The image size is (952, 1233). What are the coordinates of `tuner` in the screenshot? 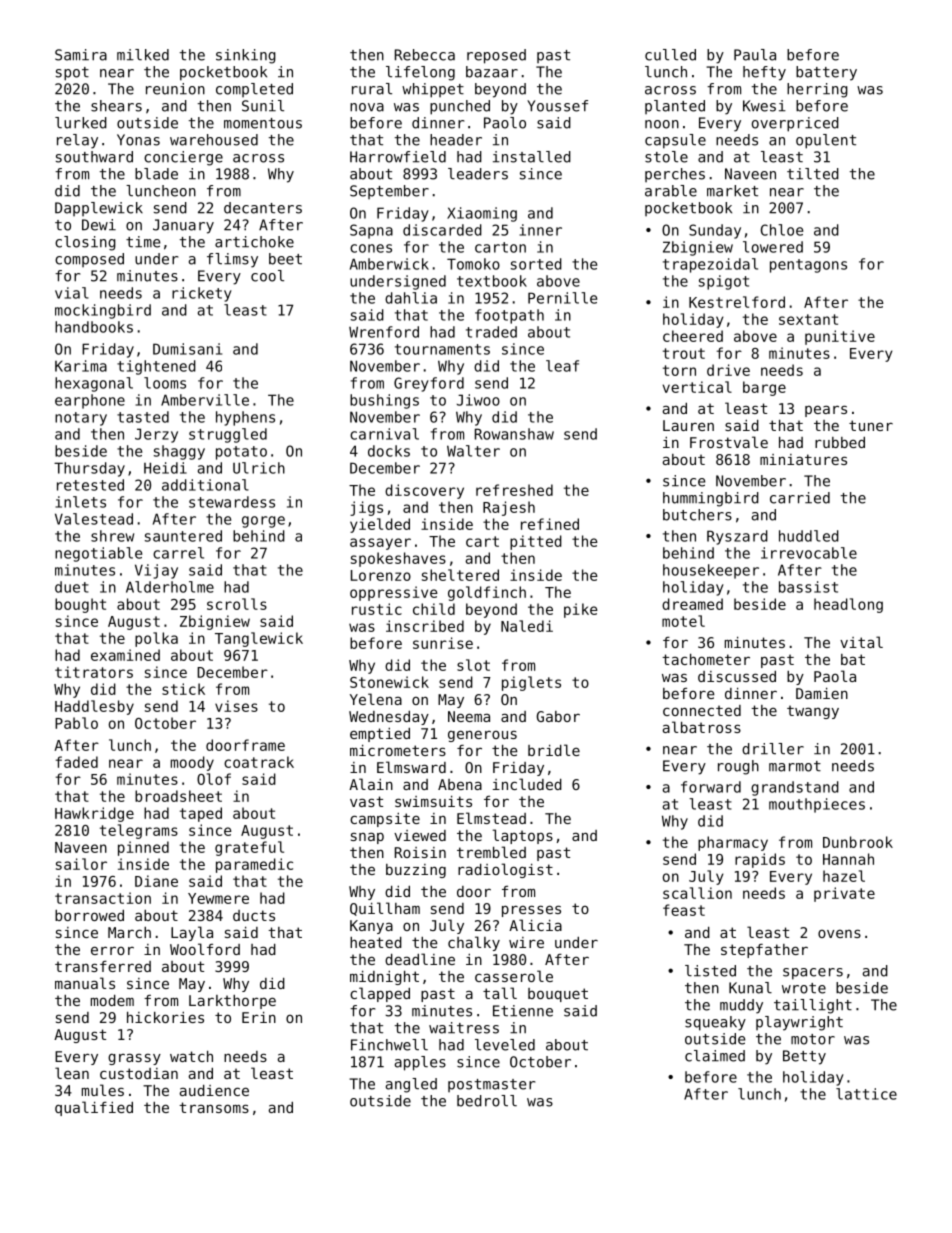 It's located at (871, 425).
